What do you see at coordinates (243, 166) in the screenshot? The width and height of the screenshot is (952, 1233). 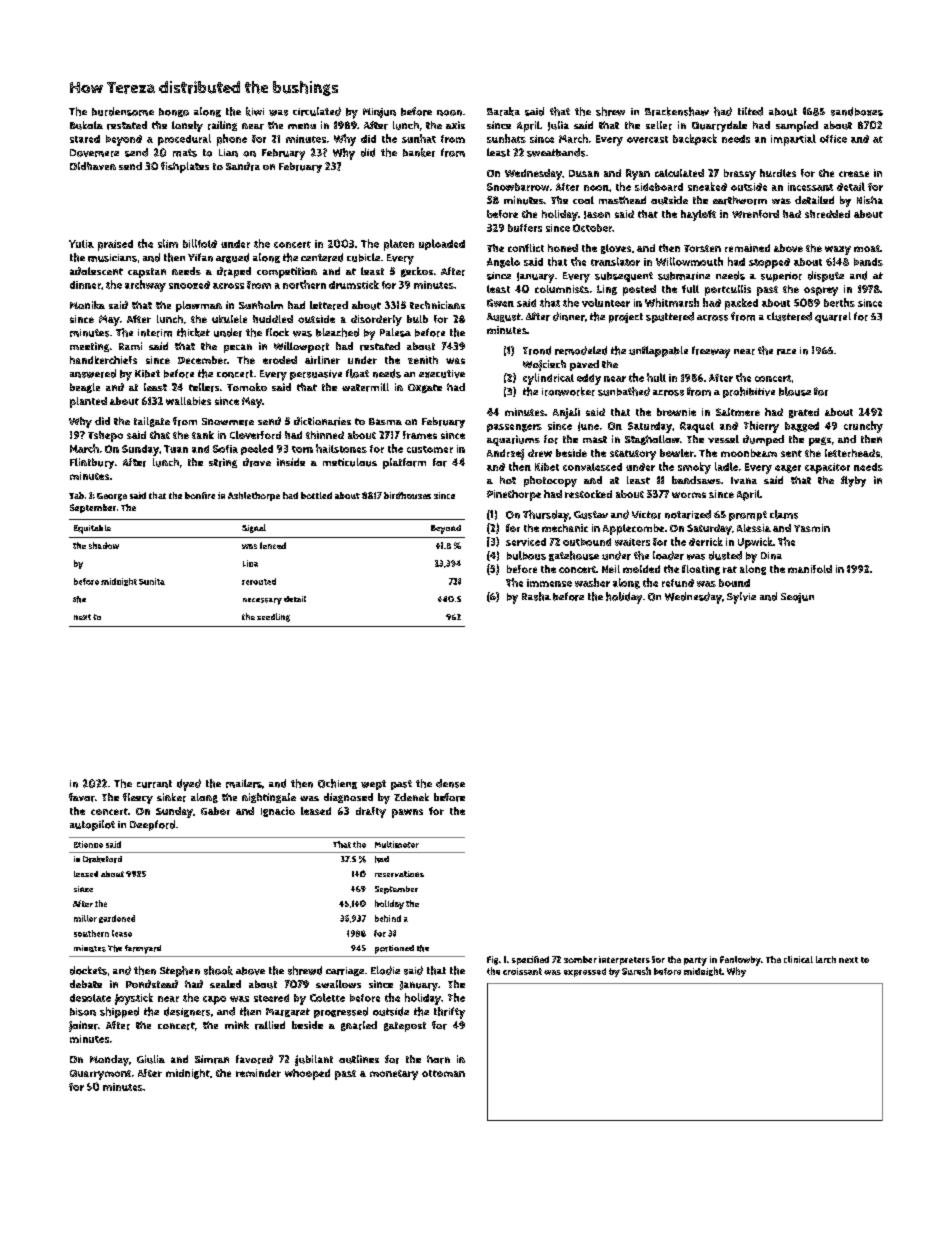 I see `Sandra` at bounding box center [243, 166].
